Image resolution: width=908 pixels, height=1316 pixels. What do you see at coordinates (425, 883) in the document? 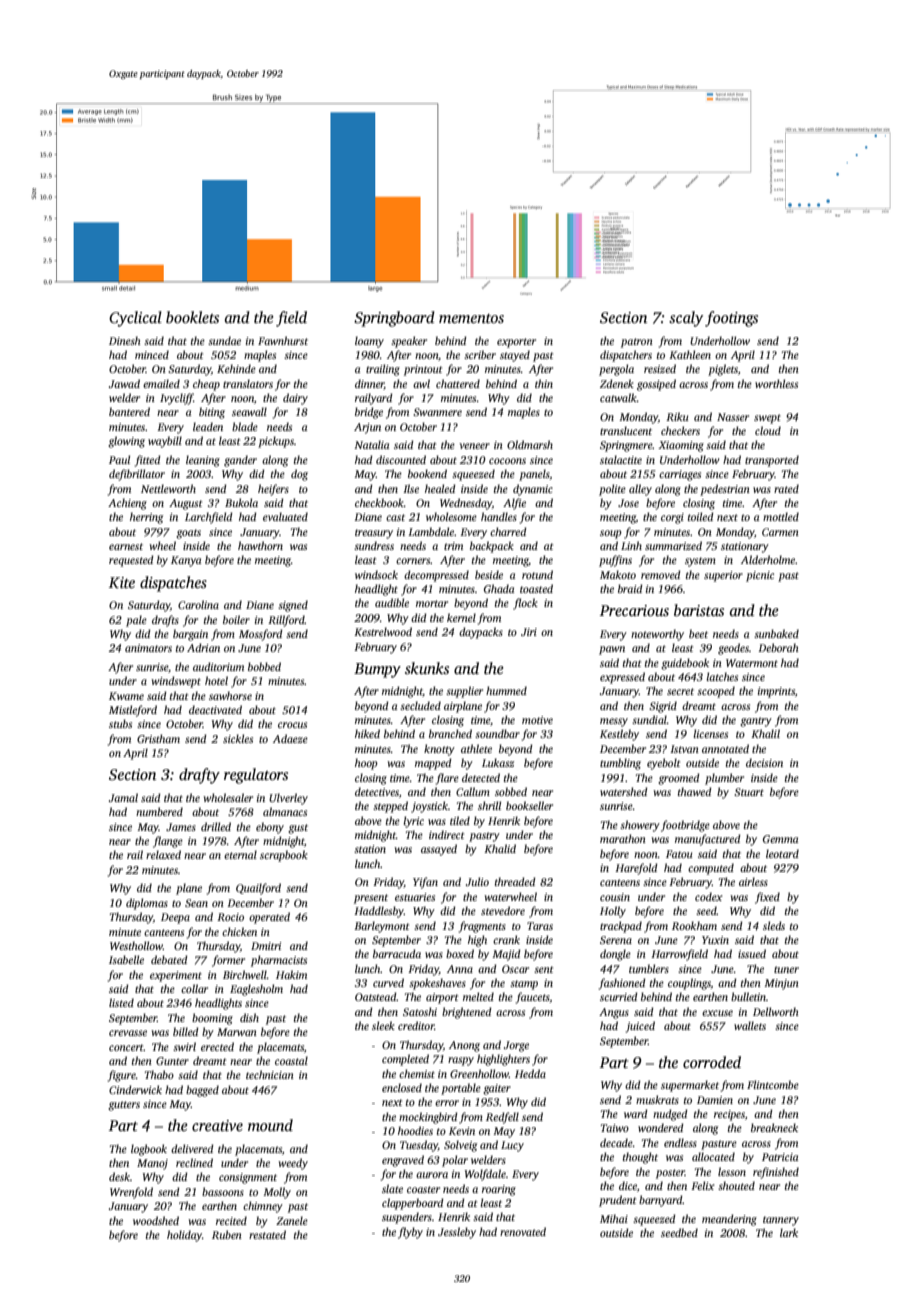
I see `Yifan` at bounding box center [425, 883].
